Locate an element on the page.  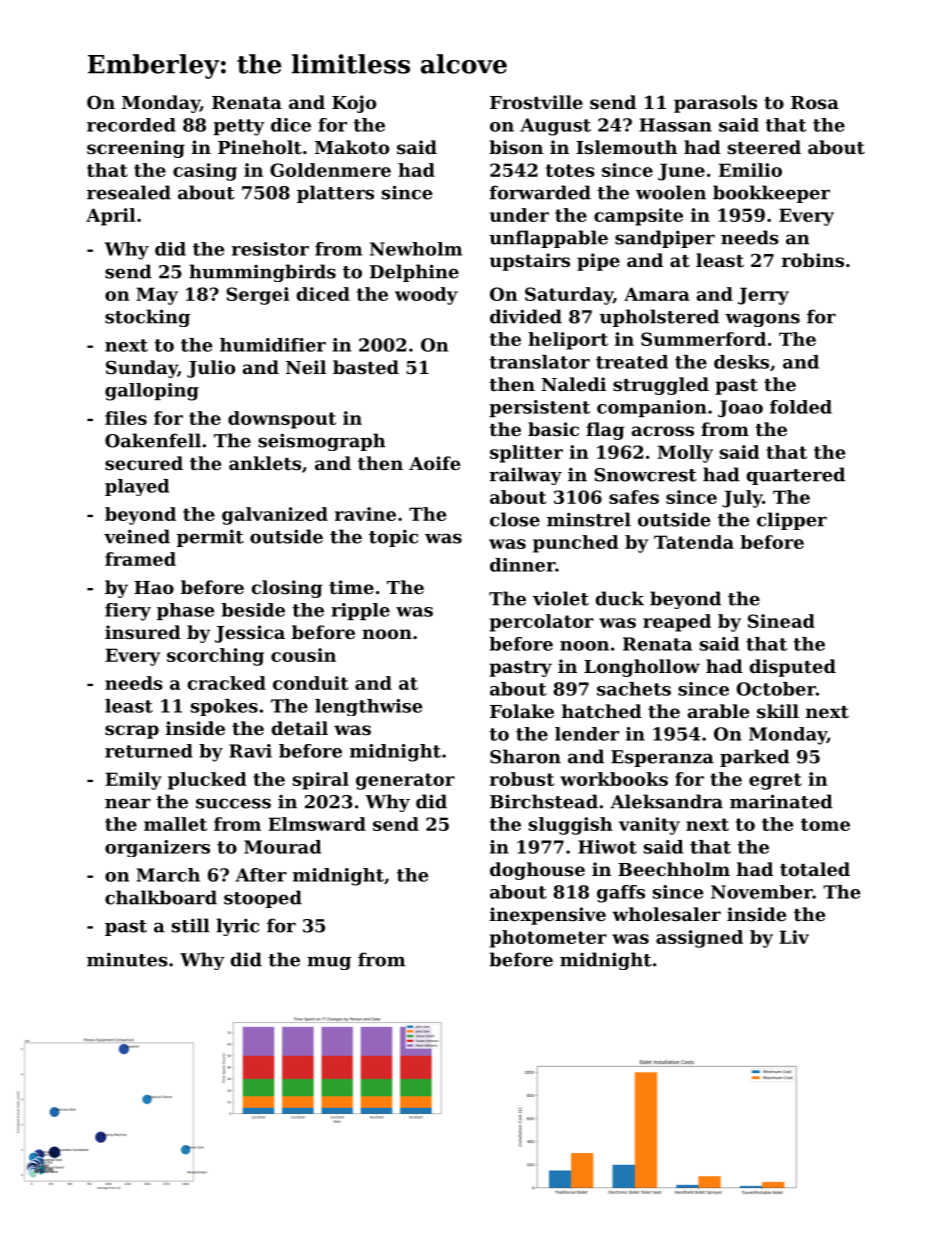
egret is located at coordinates (775, 781).
